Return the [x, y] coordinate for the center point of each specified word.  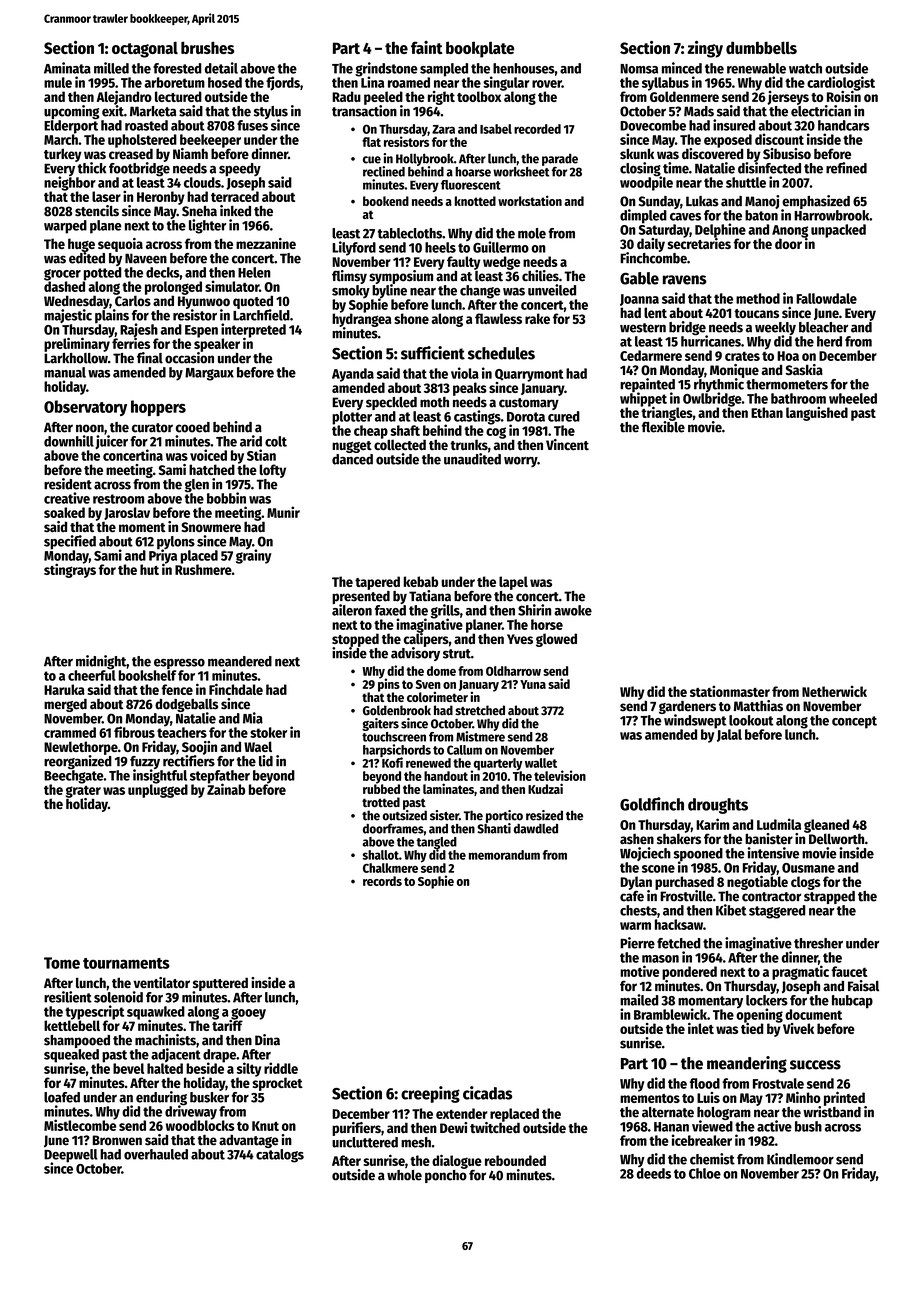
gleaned [826, 826]
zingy [705, 49]
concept [854, 722]
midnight [101, 662]
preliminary [77, 345]
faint [427, 47]
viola [465, 373]
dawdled [536, 829]
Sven [428, 684]
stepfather [220, 777]
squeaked [71, 1055]
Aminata [67, 68]
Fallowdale [826, 298]
